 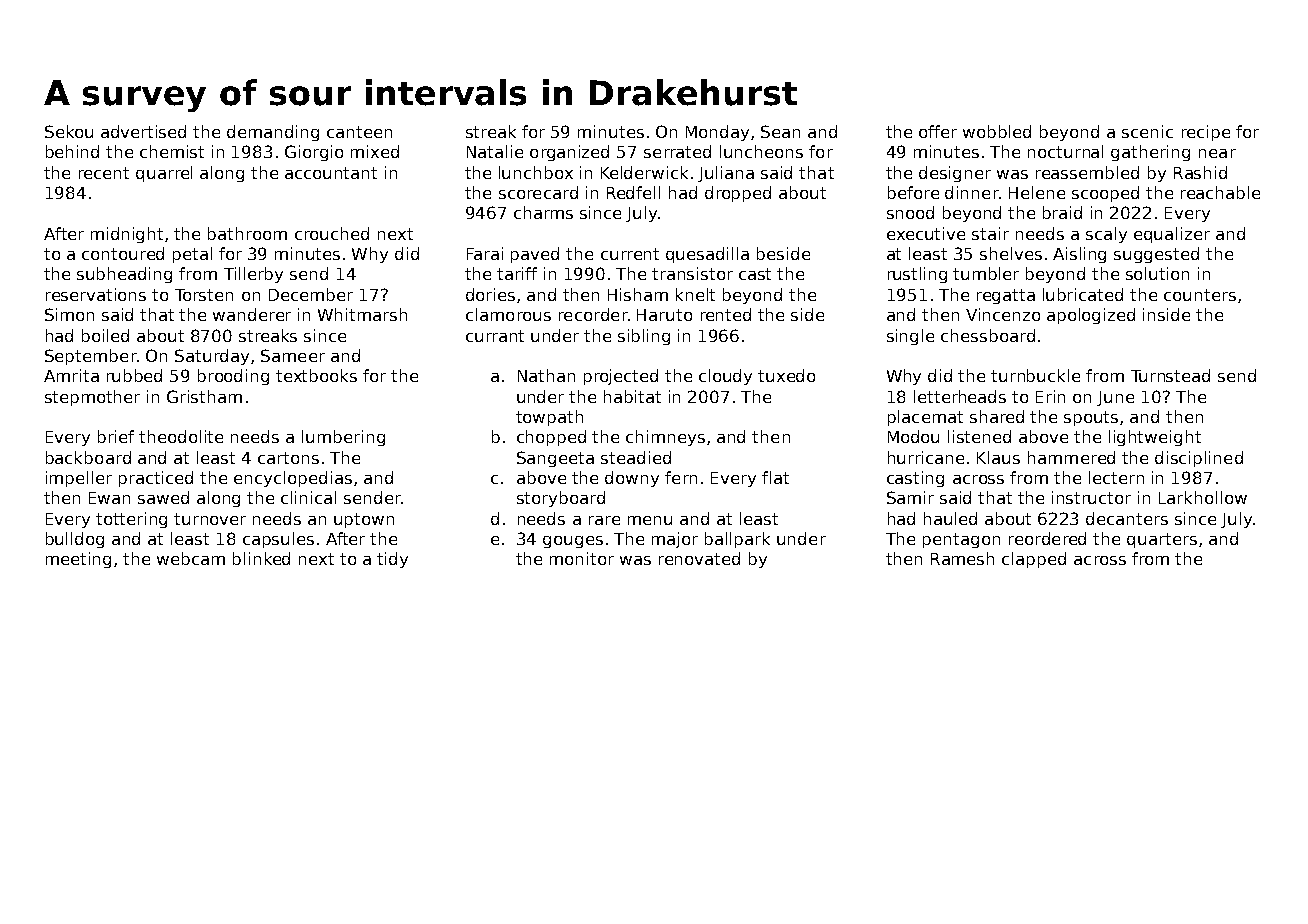 What do you see at coordinates (962, 558) in the screenshot?
I see `Ramesh` at bounding box center [962, 558].
